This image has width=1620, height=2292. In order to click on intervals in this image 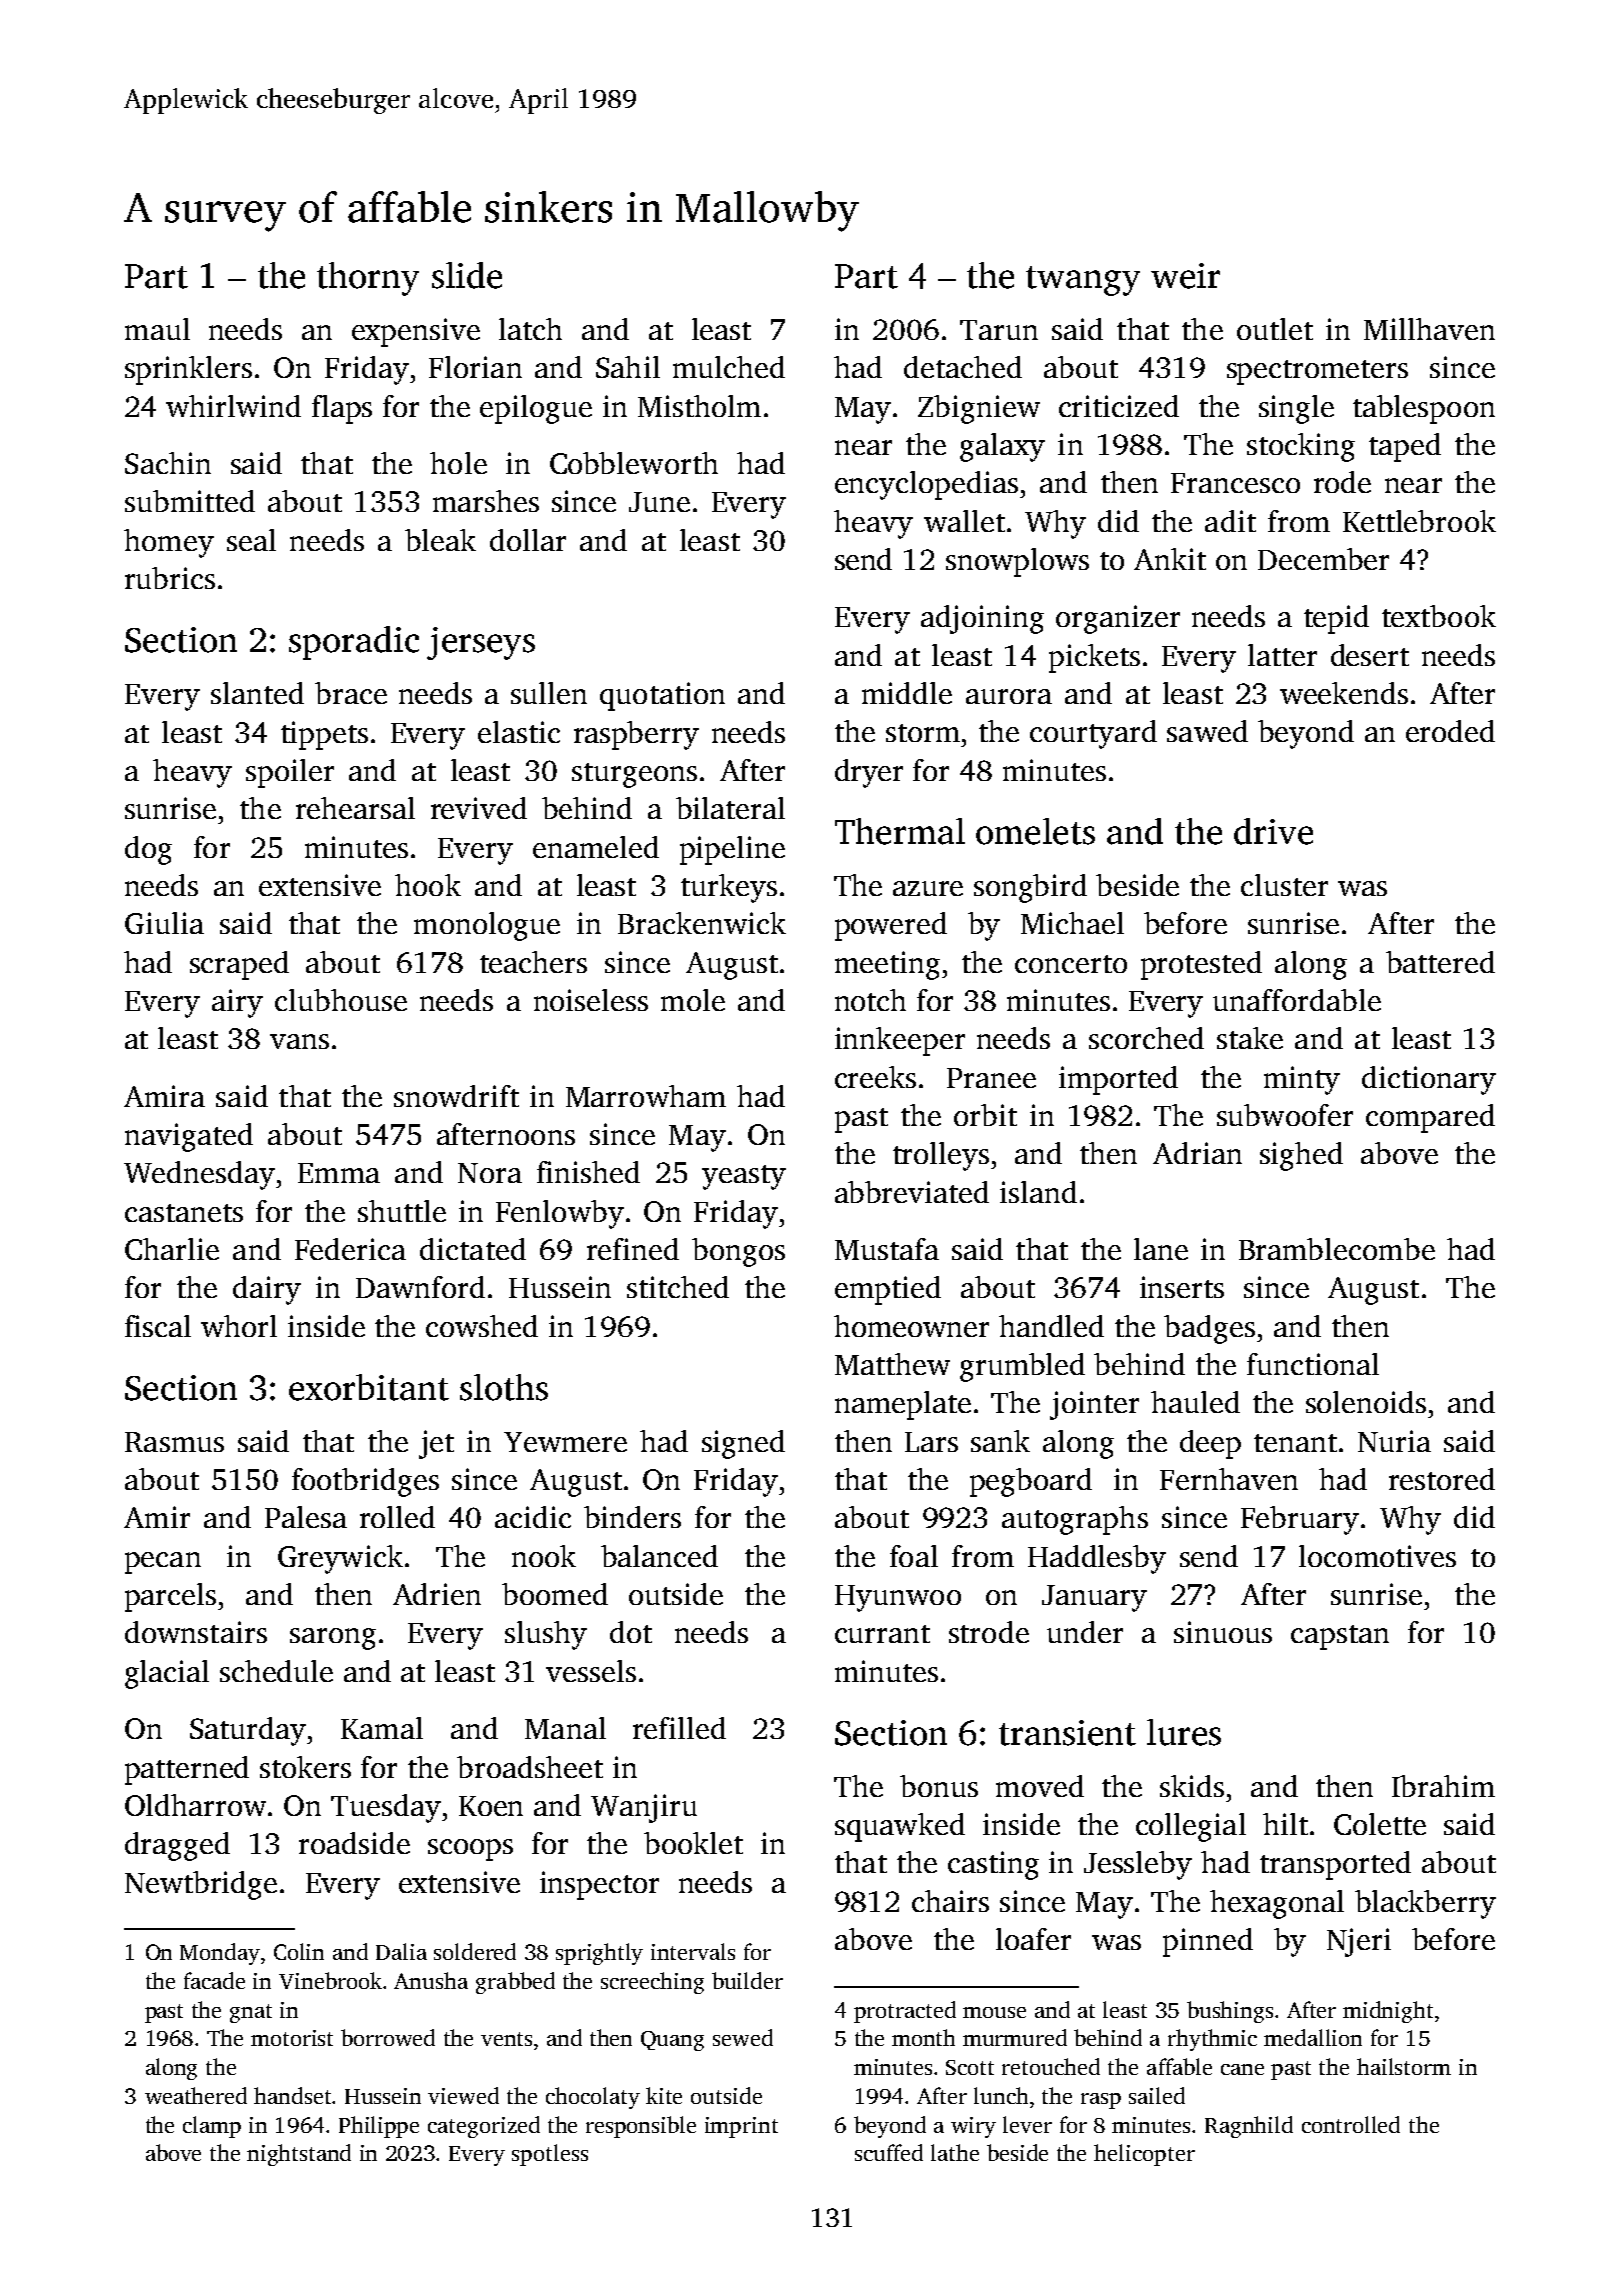, I will do `click(693, 1951)`.
